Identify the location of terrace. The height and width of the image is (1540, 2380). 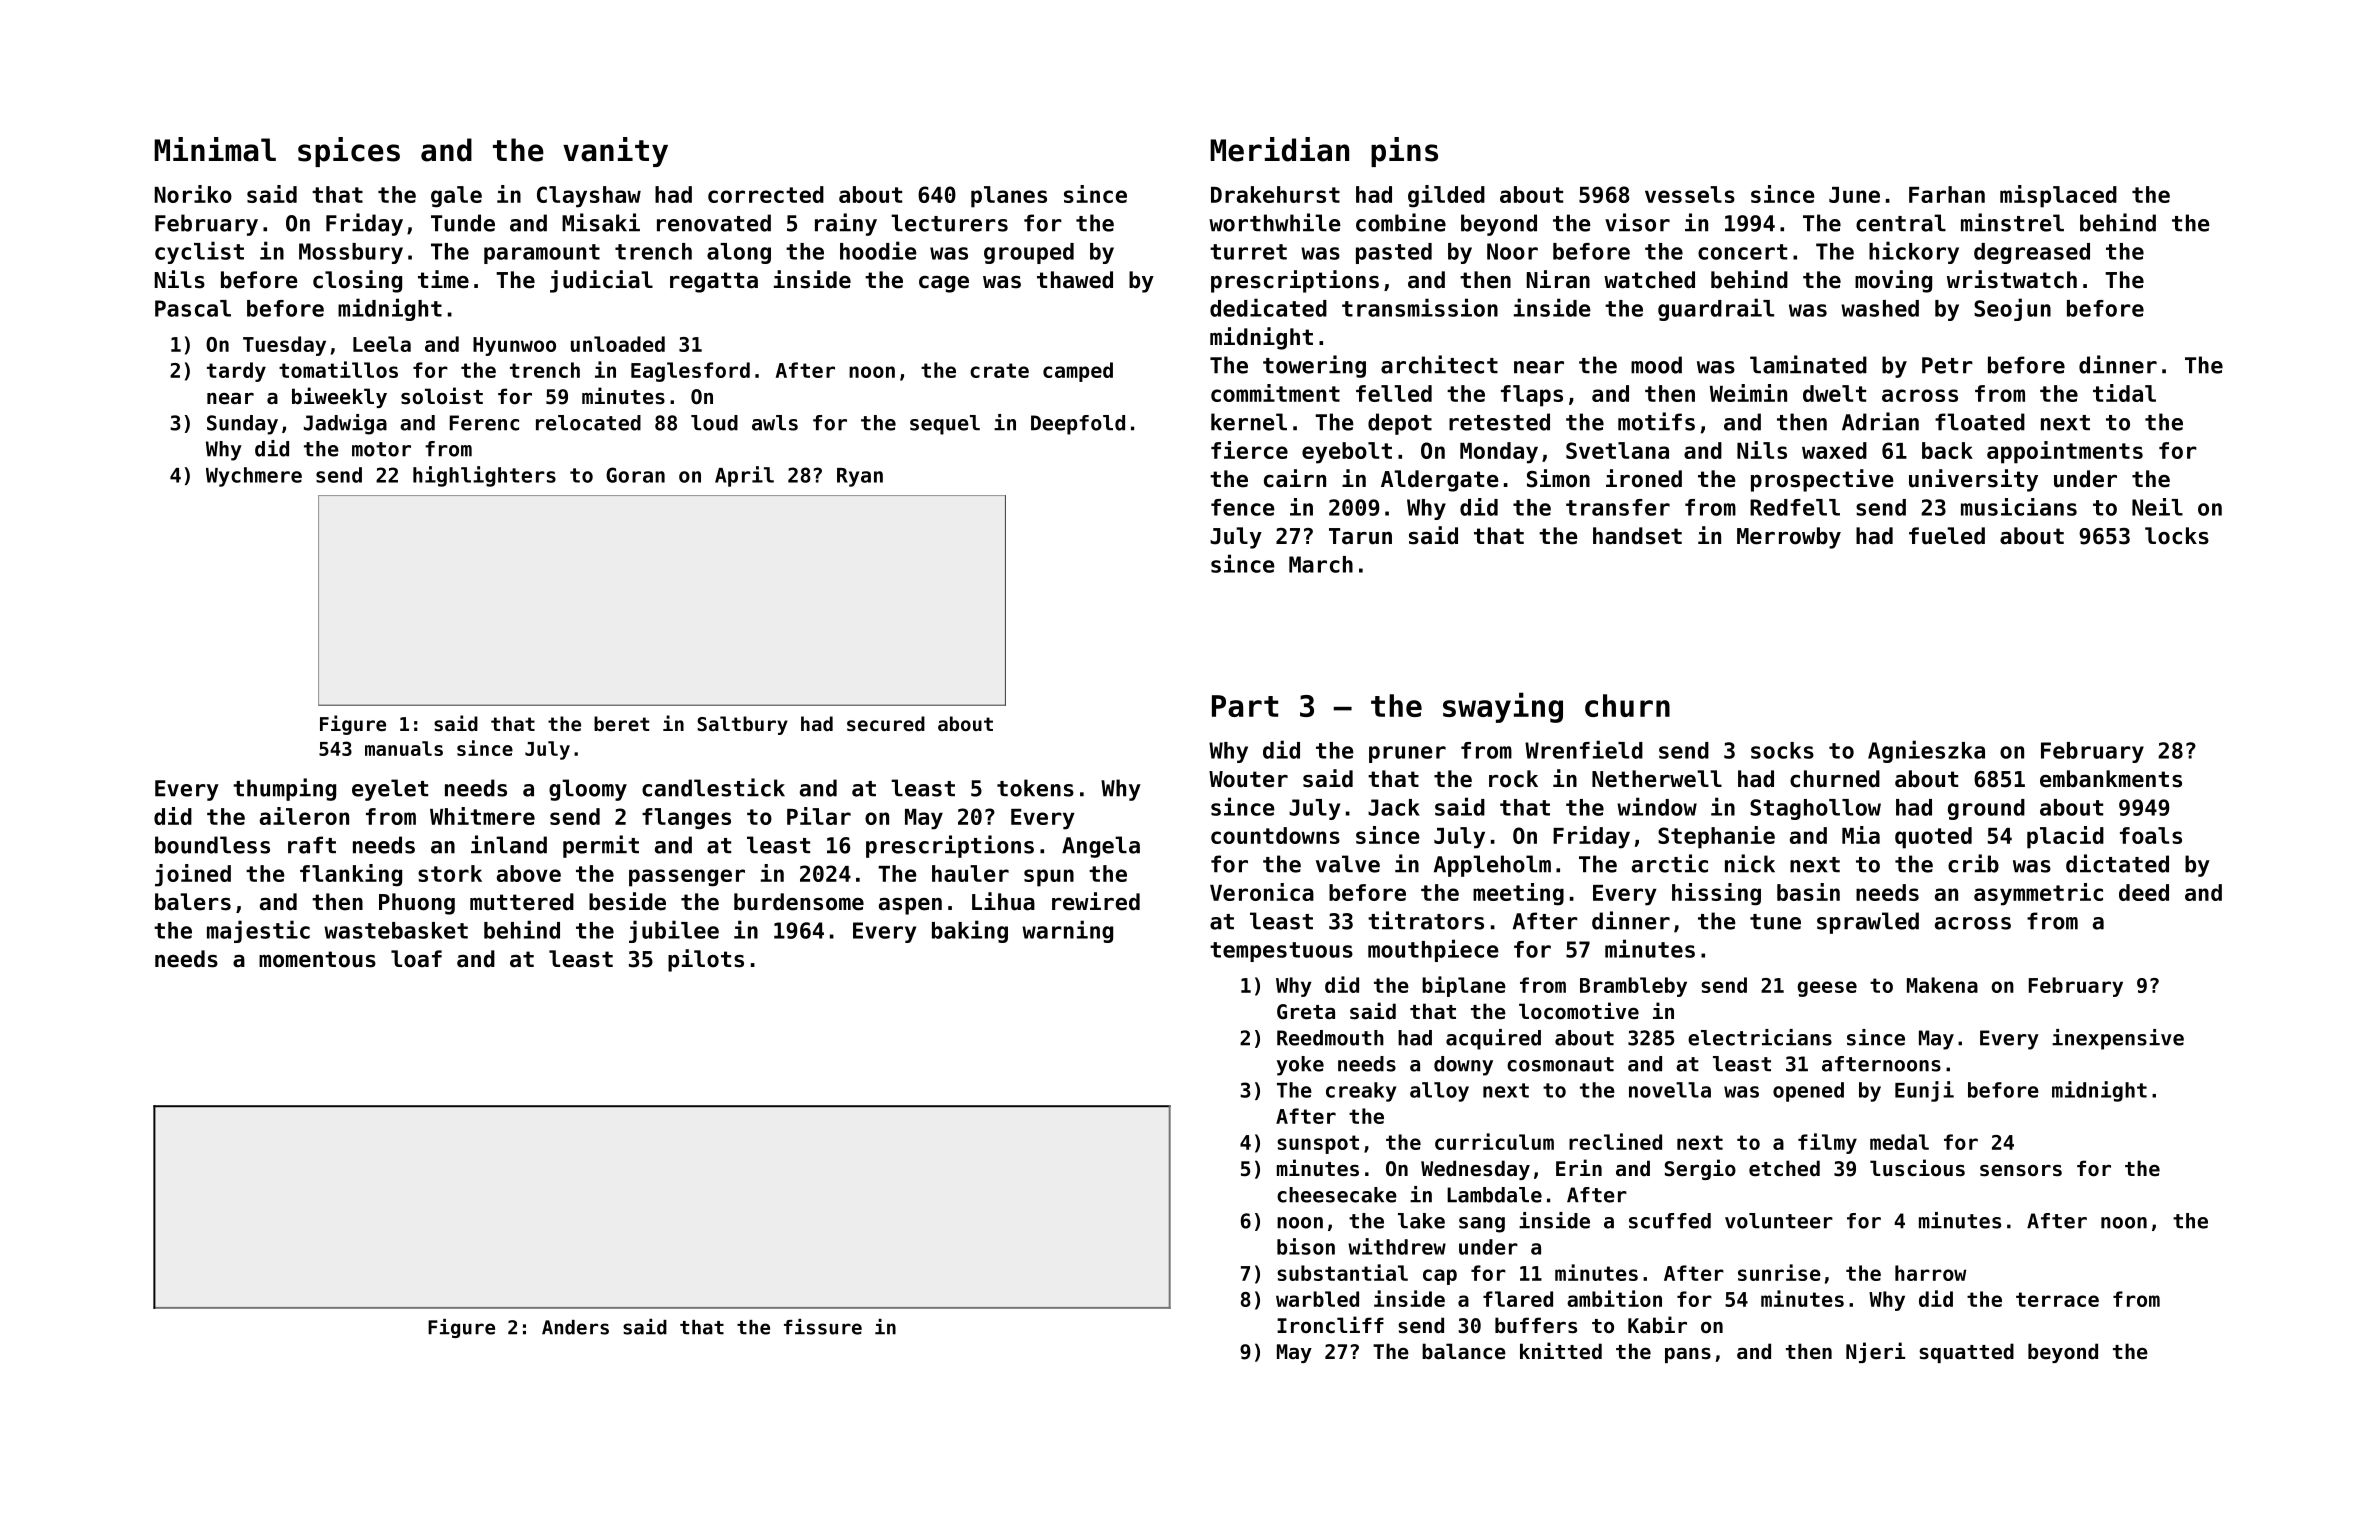
(2057, 1299).
